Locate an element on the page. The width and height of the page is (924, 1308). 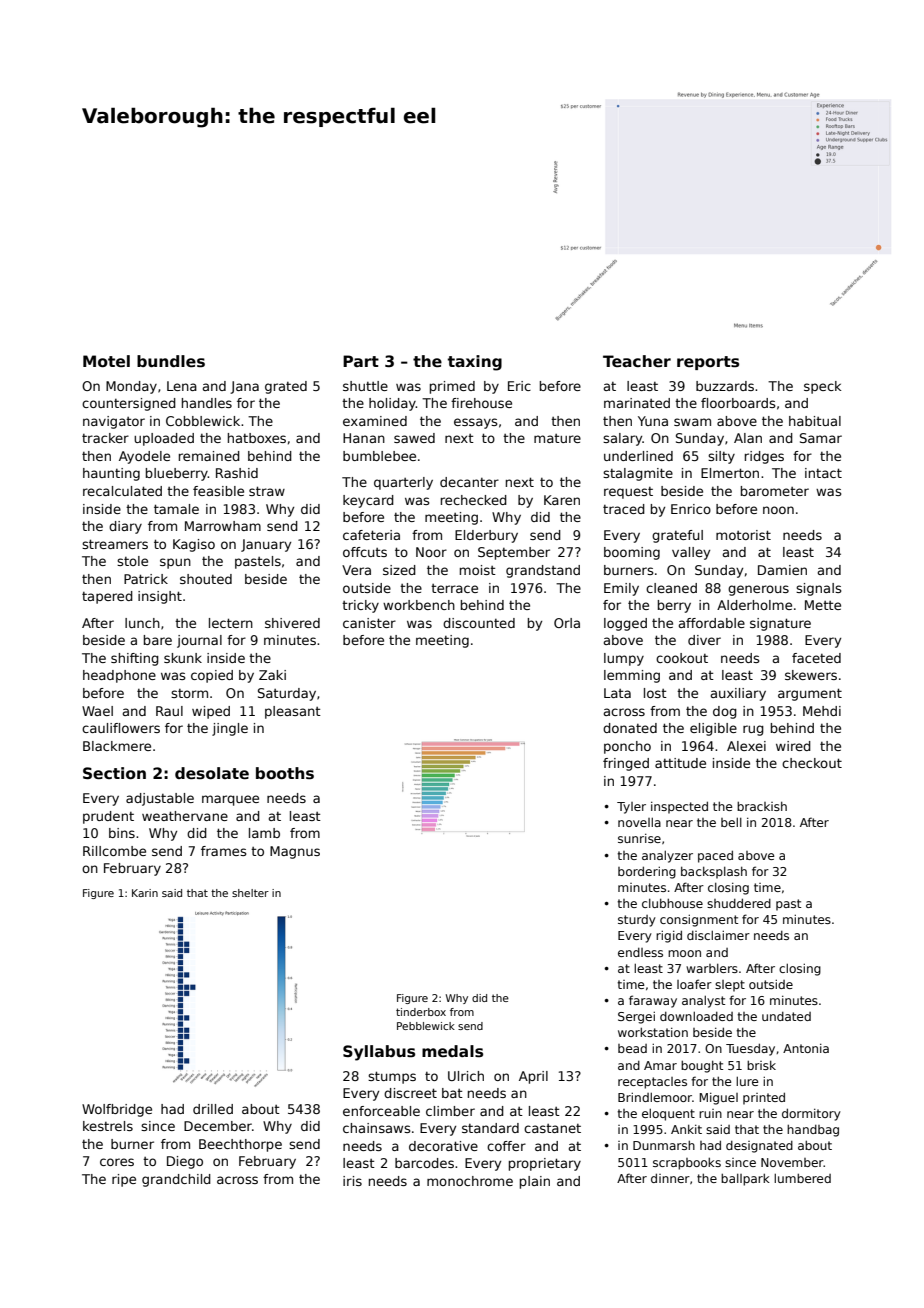
intact is located at coordinates (823, 473).
